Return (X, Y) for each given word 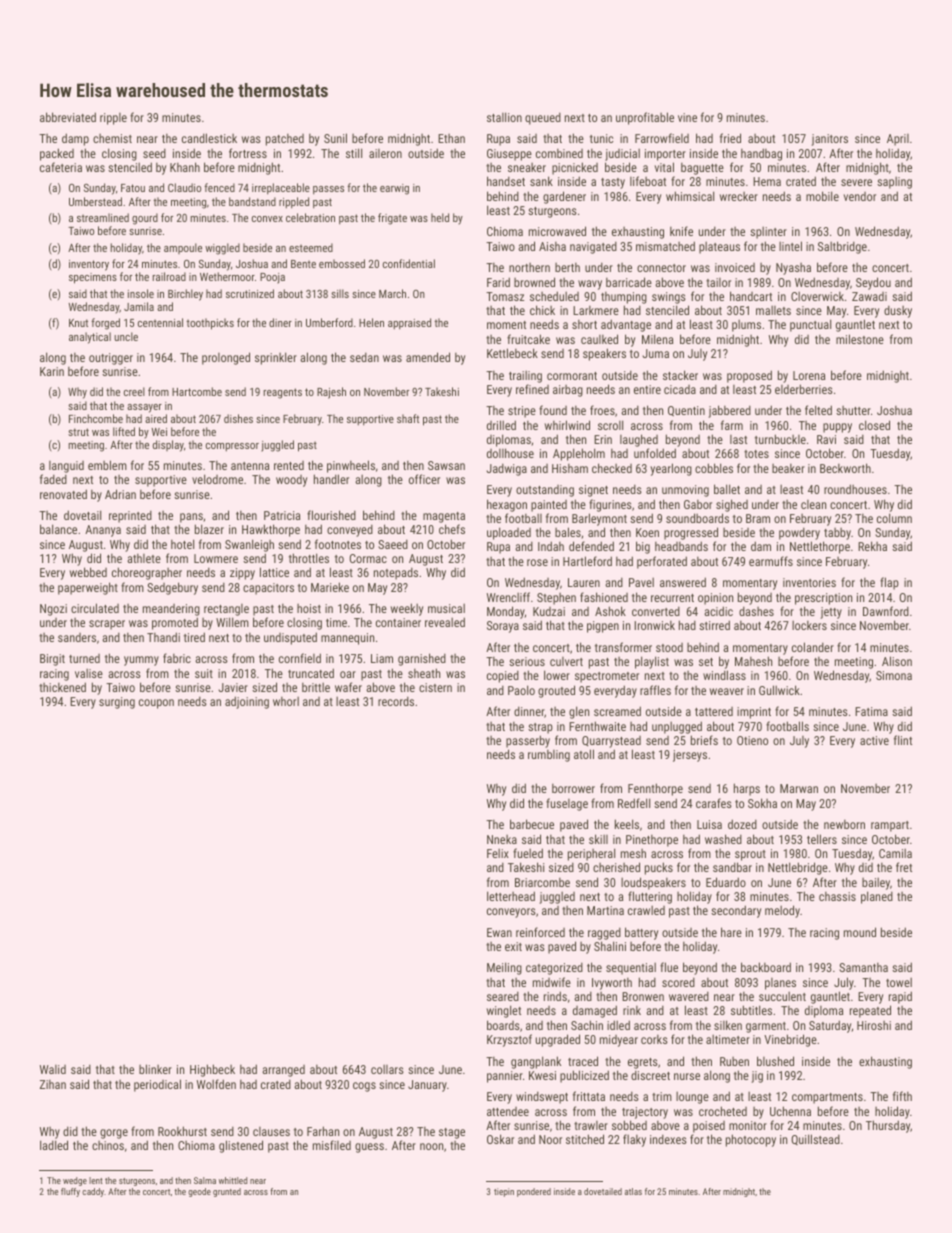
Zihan (53, 1084)
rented (289, 465)
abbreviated (68, 117)
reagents (282, 393)
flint (903, 740)
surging (117, 703)
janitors (830, 140)
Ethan (451, 138)
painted (549, 506)
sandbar (732, 867)
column (894, 518)
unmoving (685, 491)
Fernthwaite (597, 726)
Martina (605, 910)
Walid (53, 1069)
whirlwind (567, 425)
